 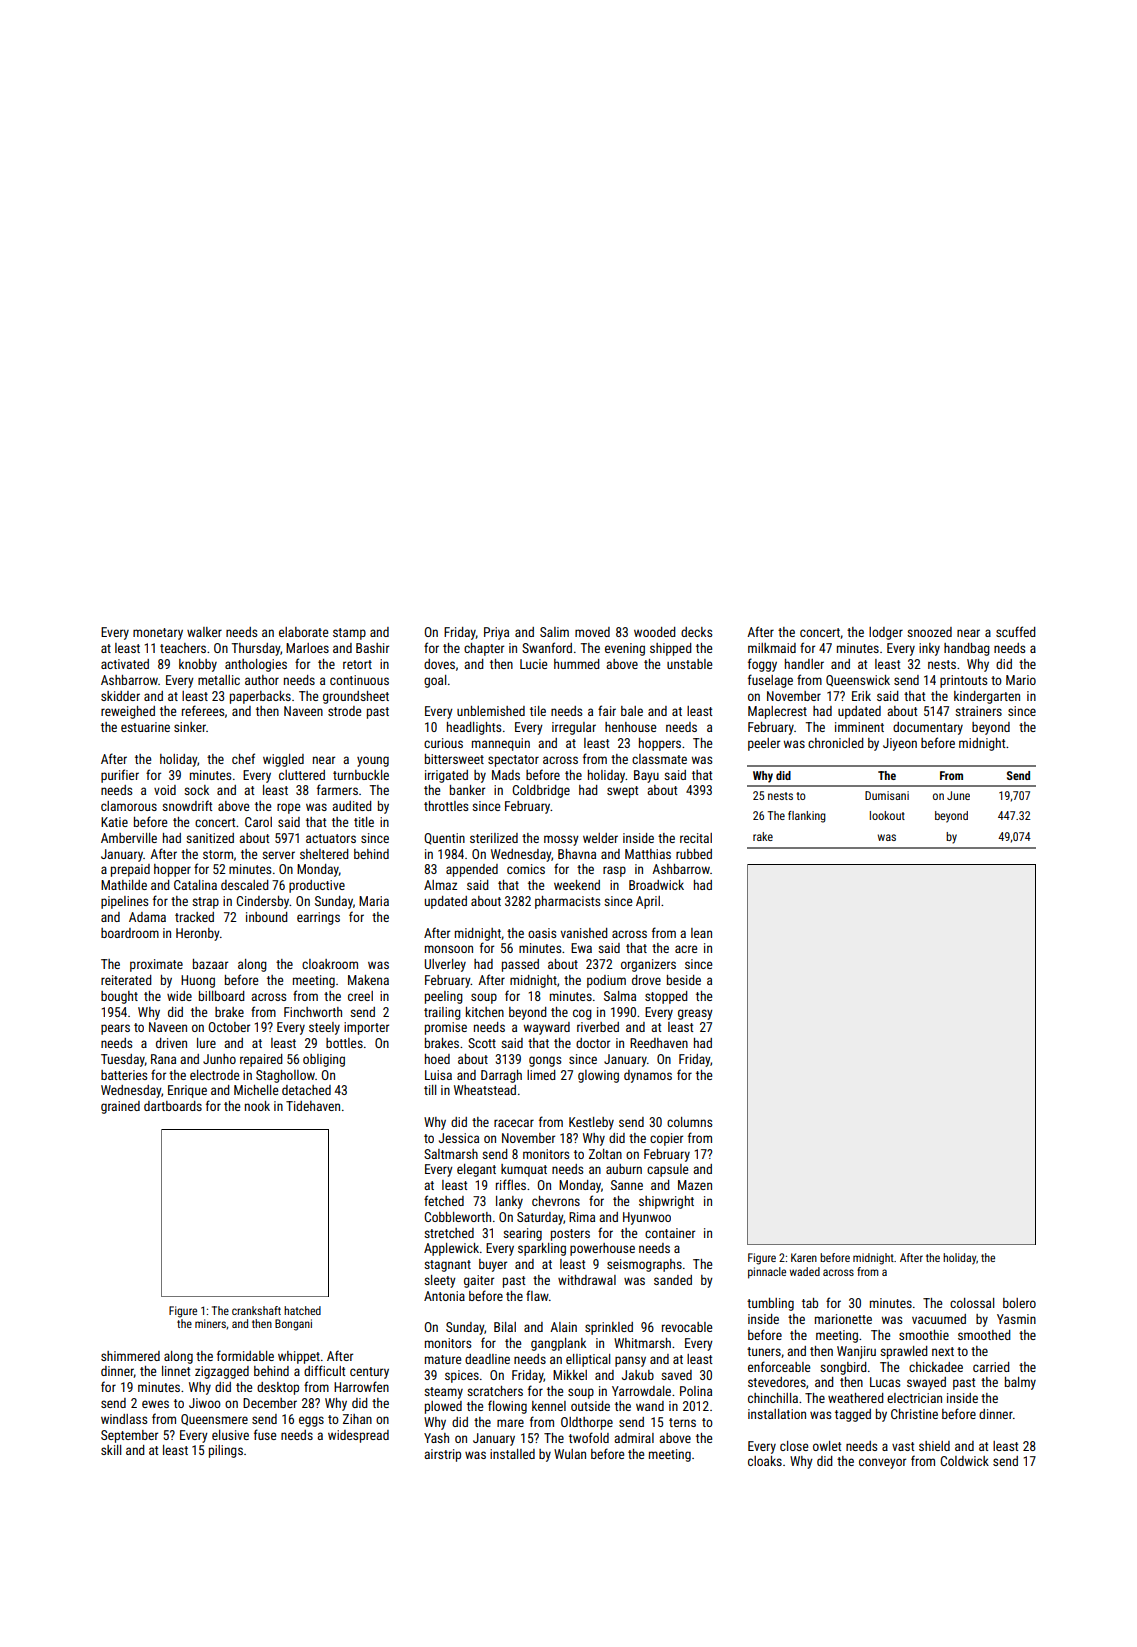 I want to click on racecar, so click(x=514, y=1123).
